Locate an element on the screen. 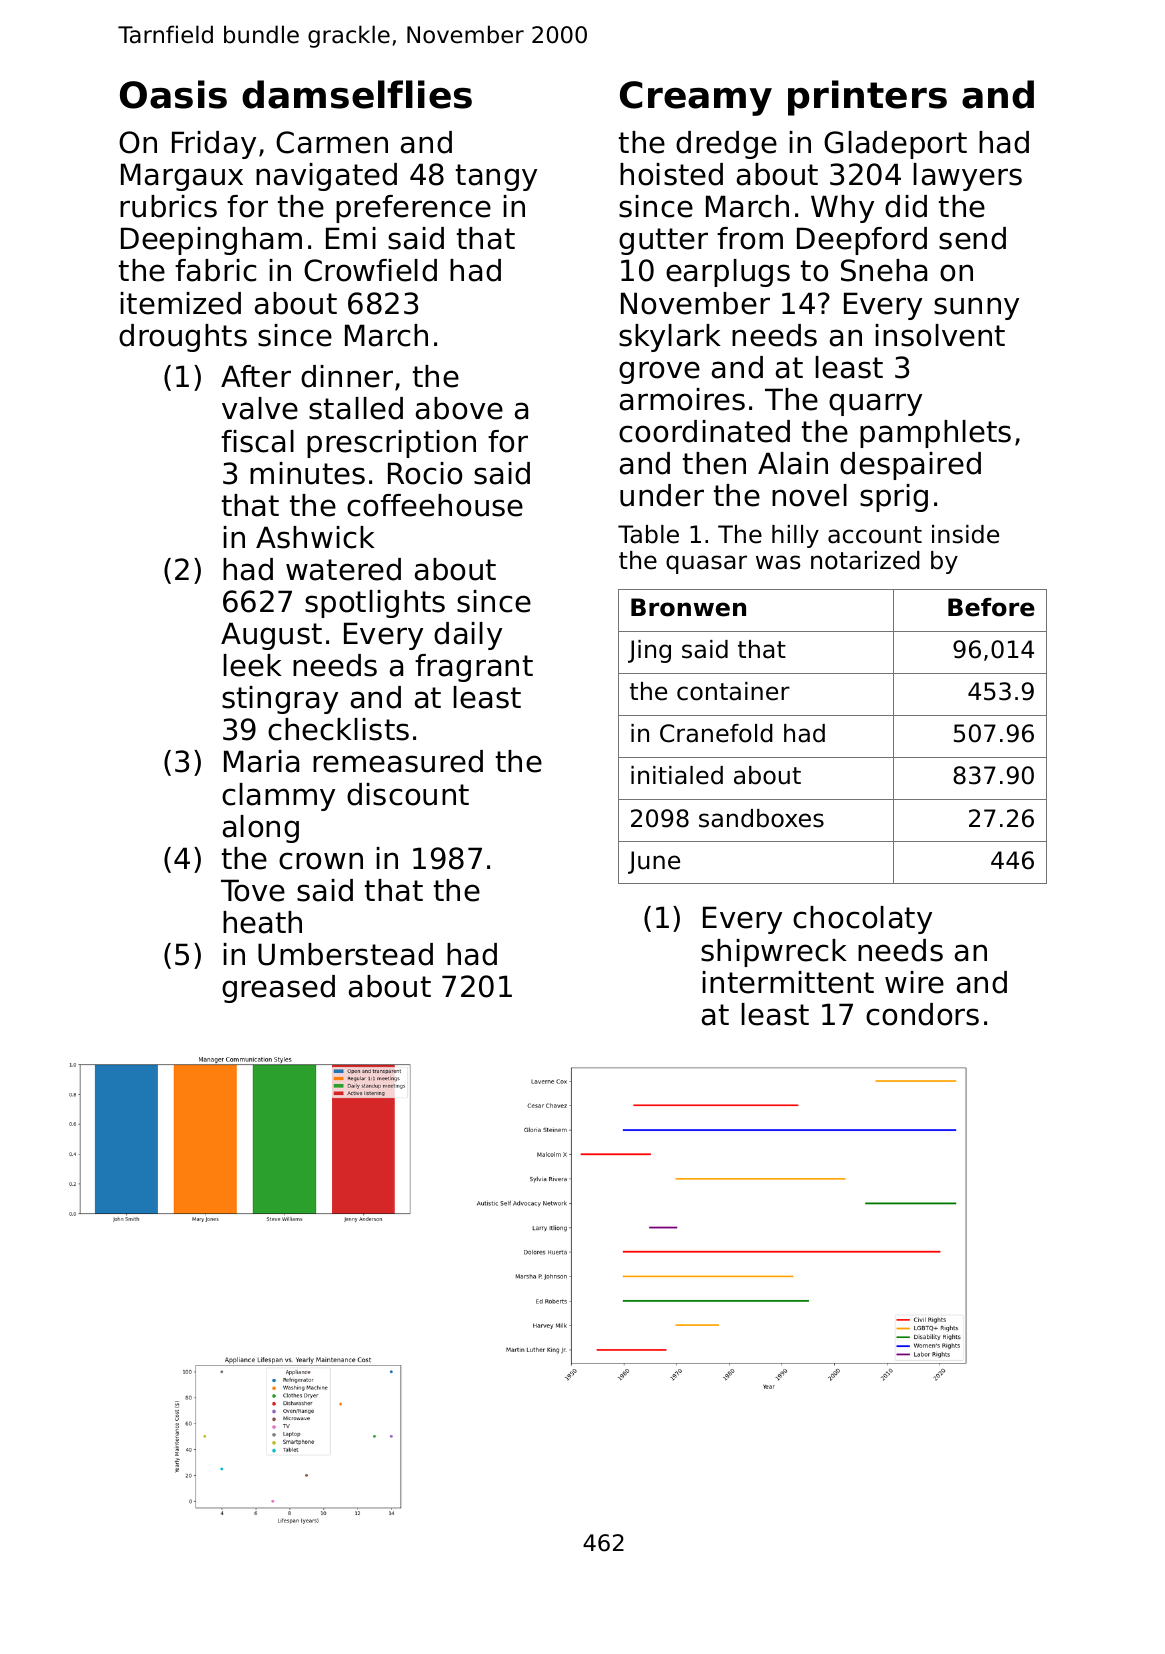  gutter is located at coordinates (663, 241).
